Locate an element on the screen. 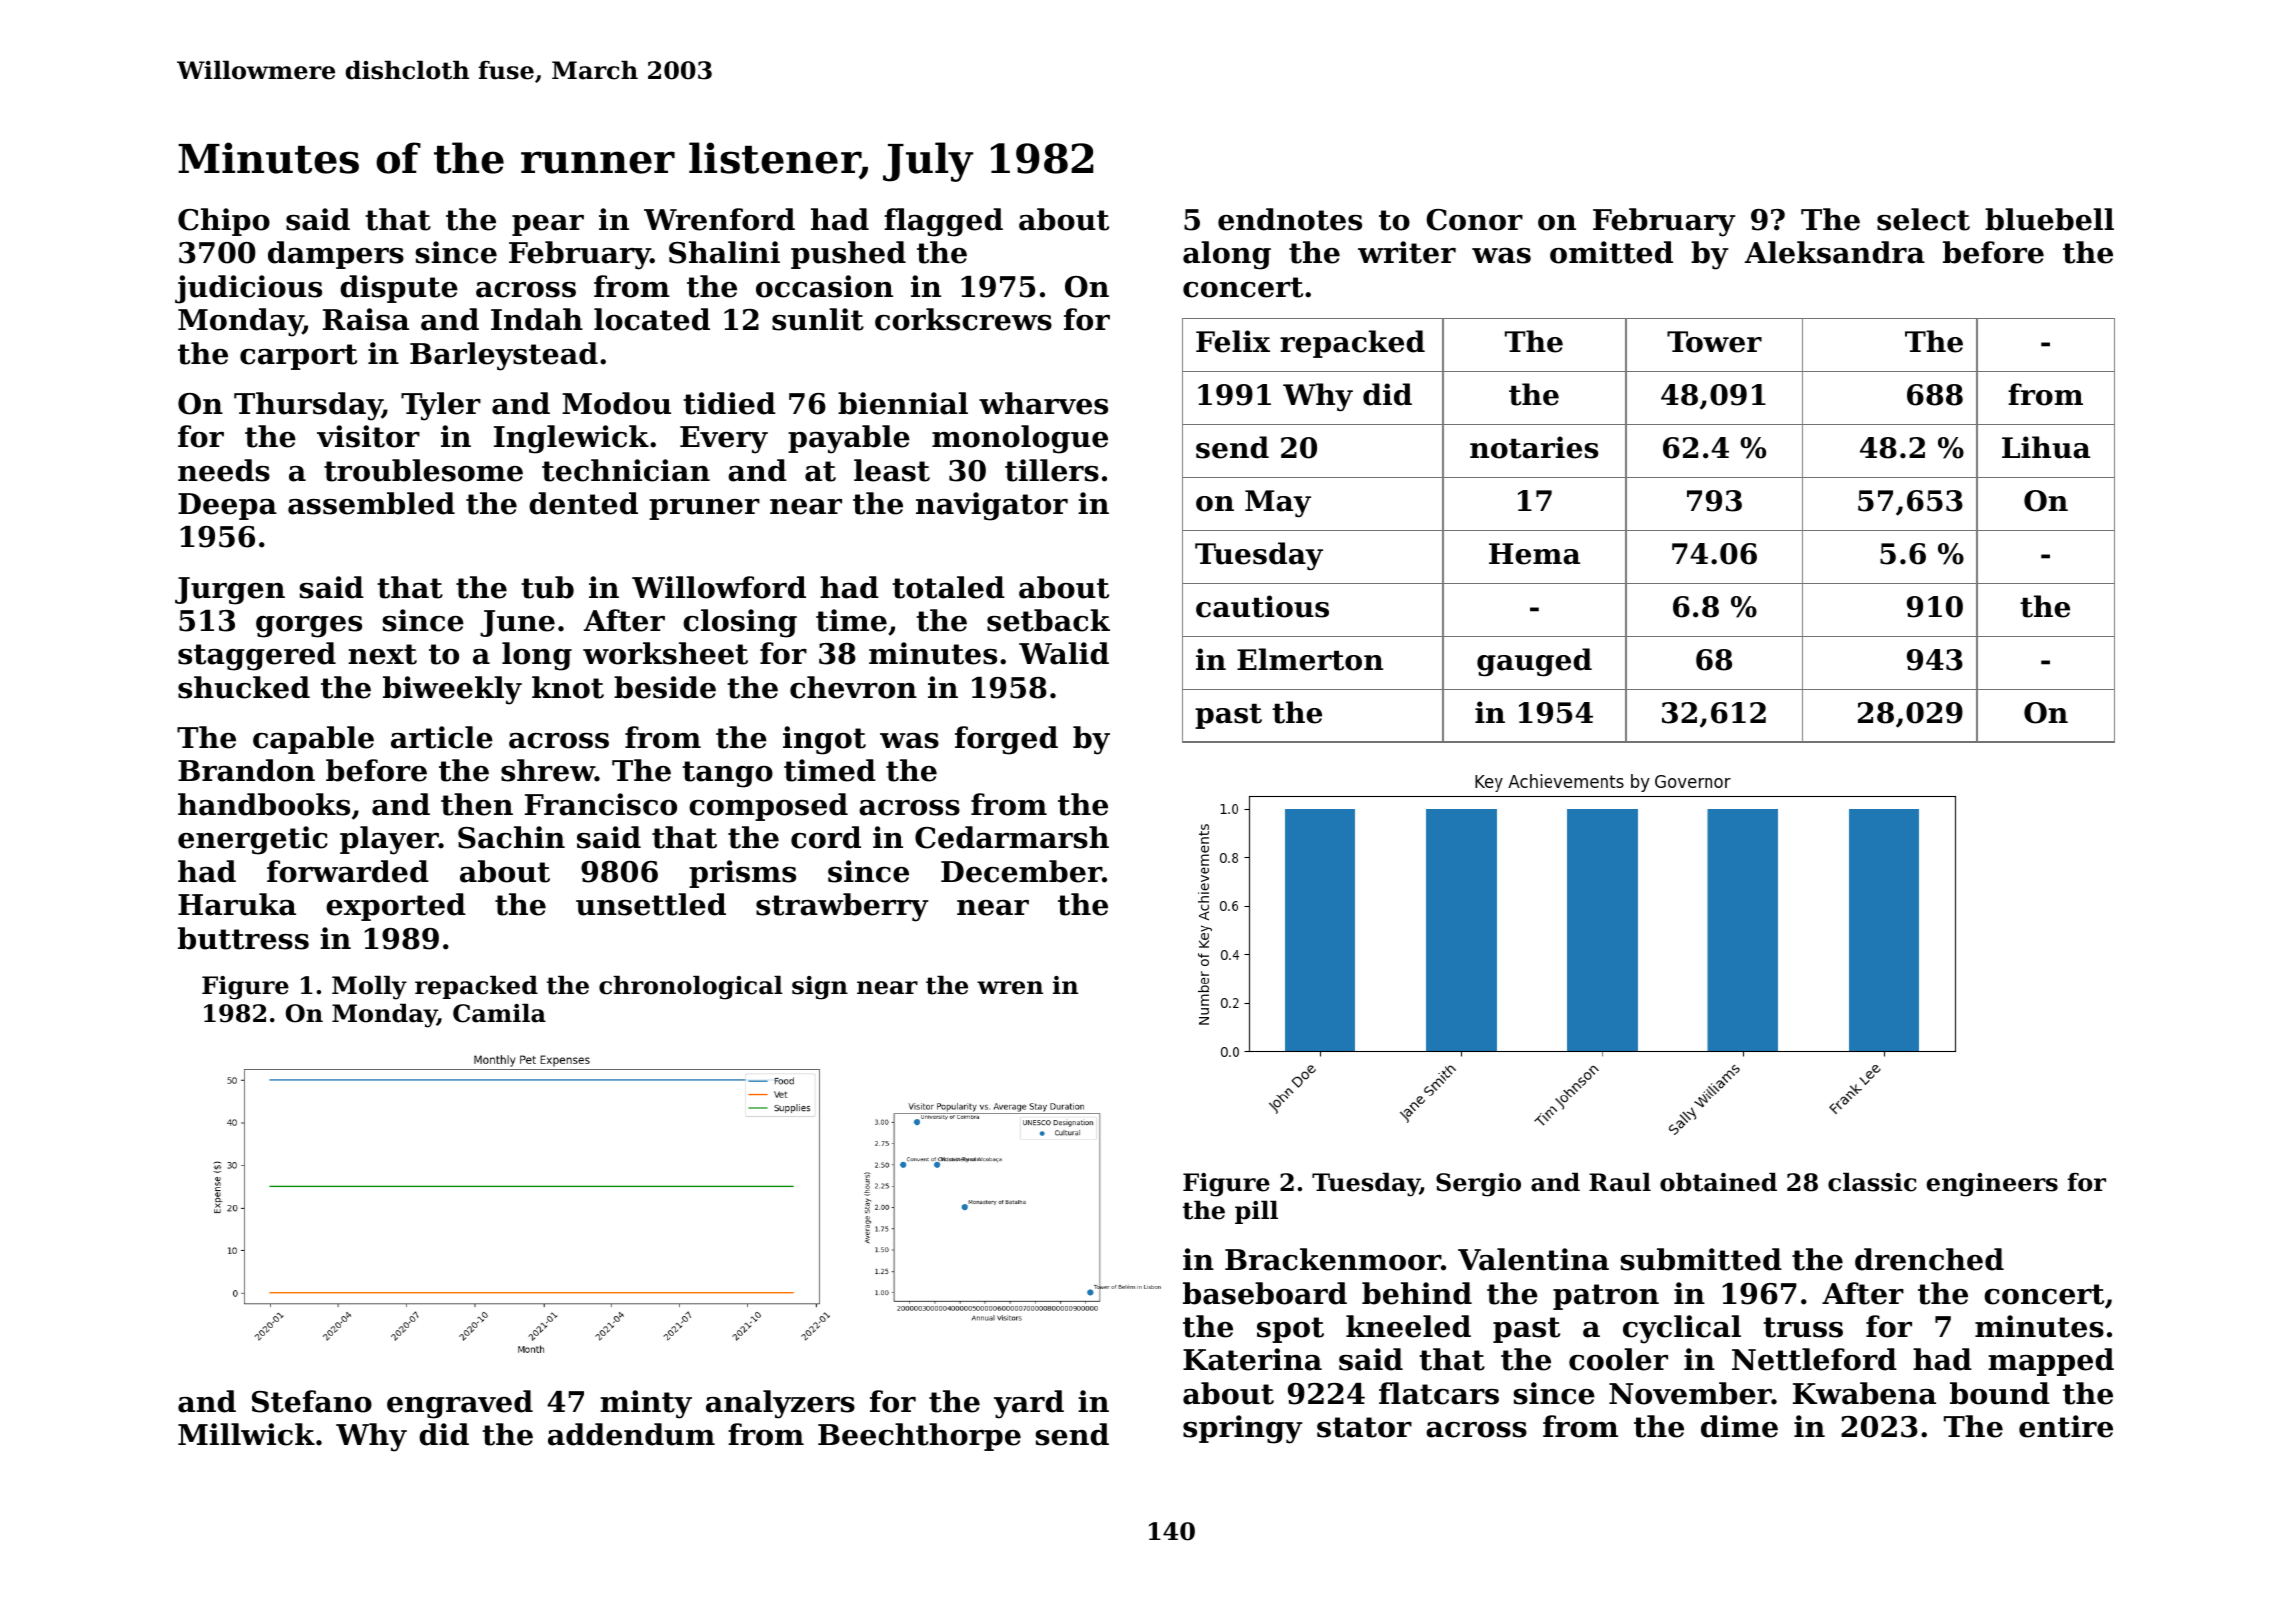 The width and height of the screenshot is (2292, 1620). Cedarmarsh is located at coordinates (1012, 837).
